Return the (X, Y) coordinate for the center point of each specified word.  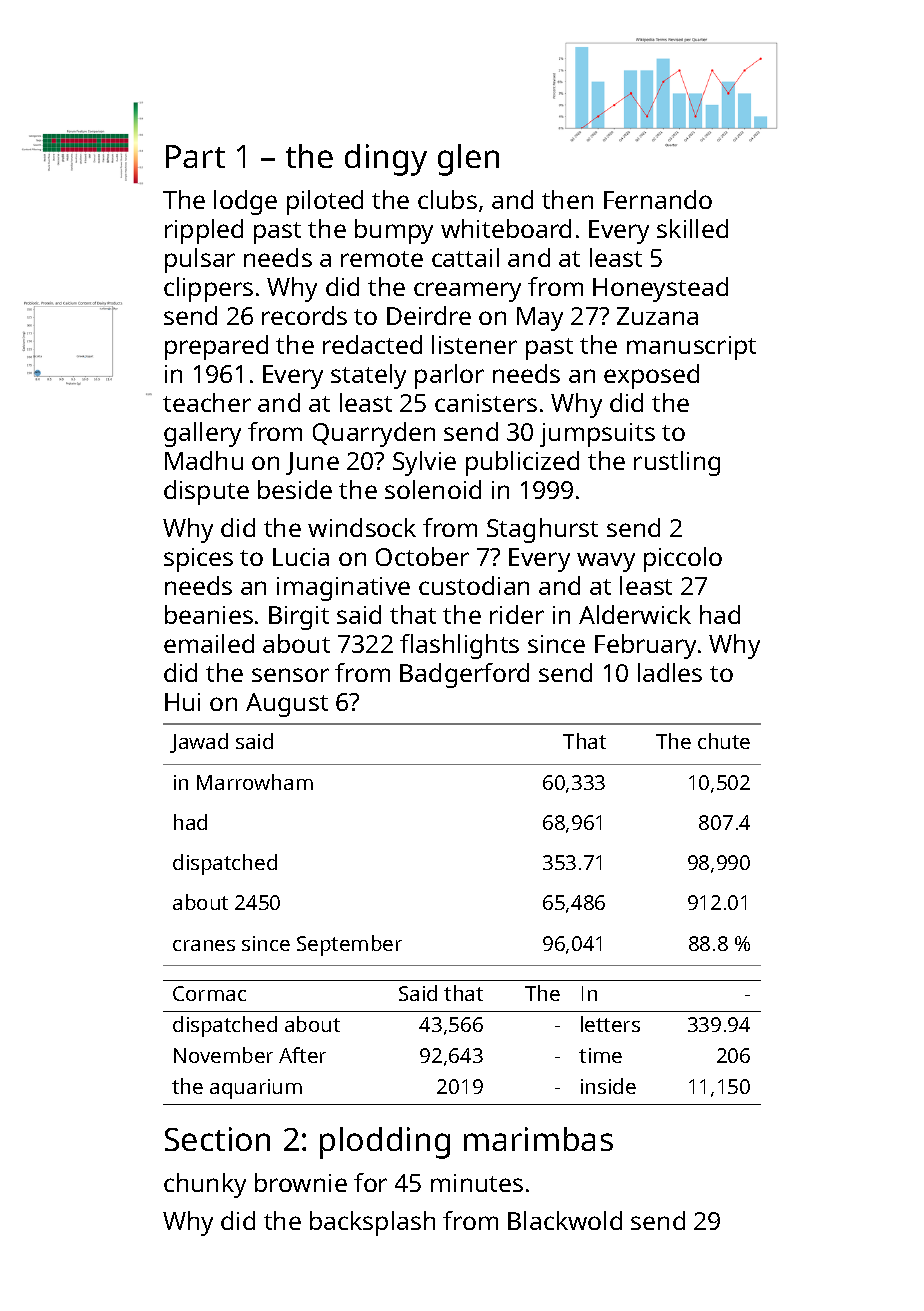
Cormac (209, 993)
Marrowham (255, 782)
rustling (677, 463)
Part (195, 156)
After (302, 1055)
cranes (204, 945)
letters (610, 1024)
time (600, 1055)
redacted (372, 344)
